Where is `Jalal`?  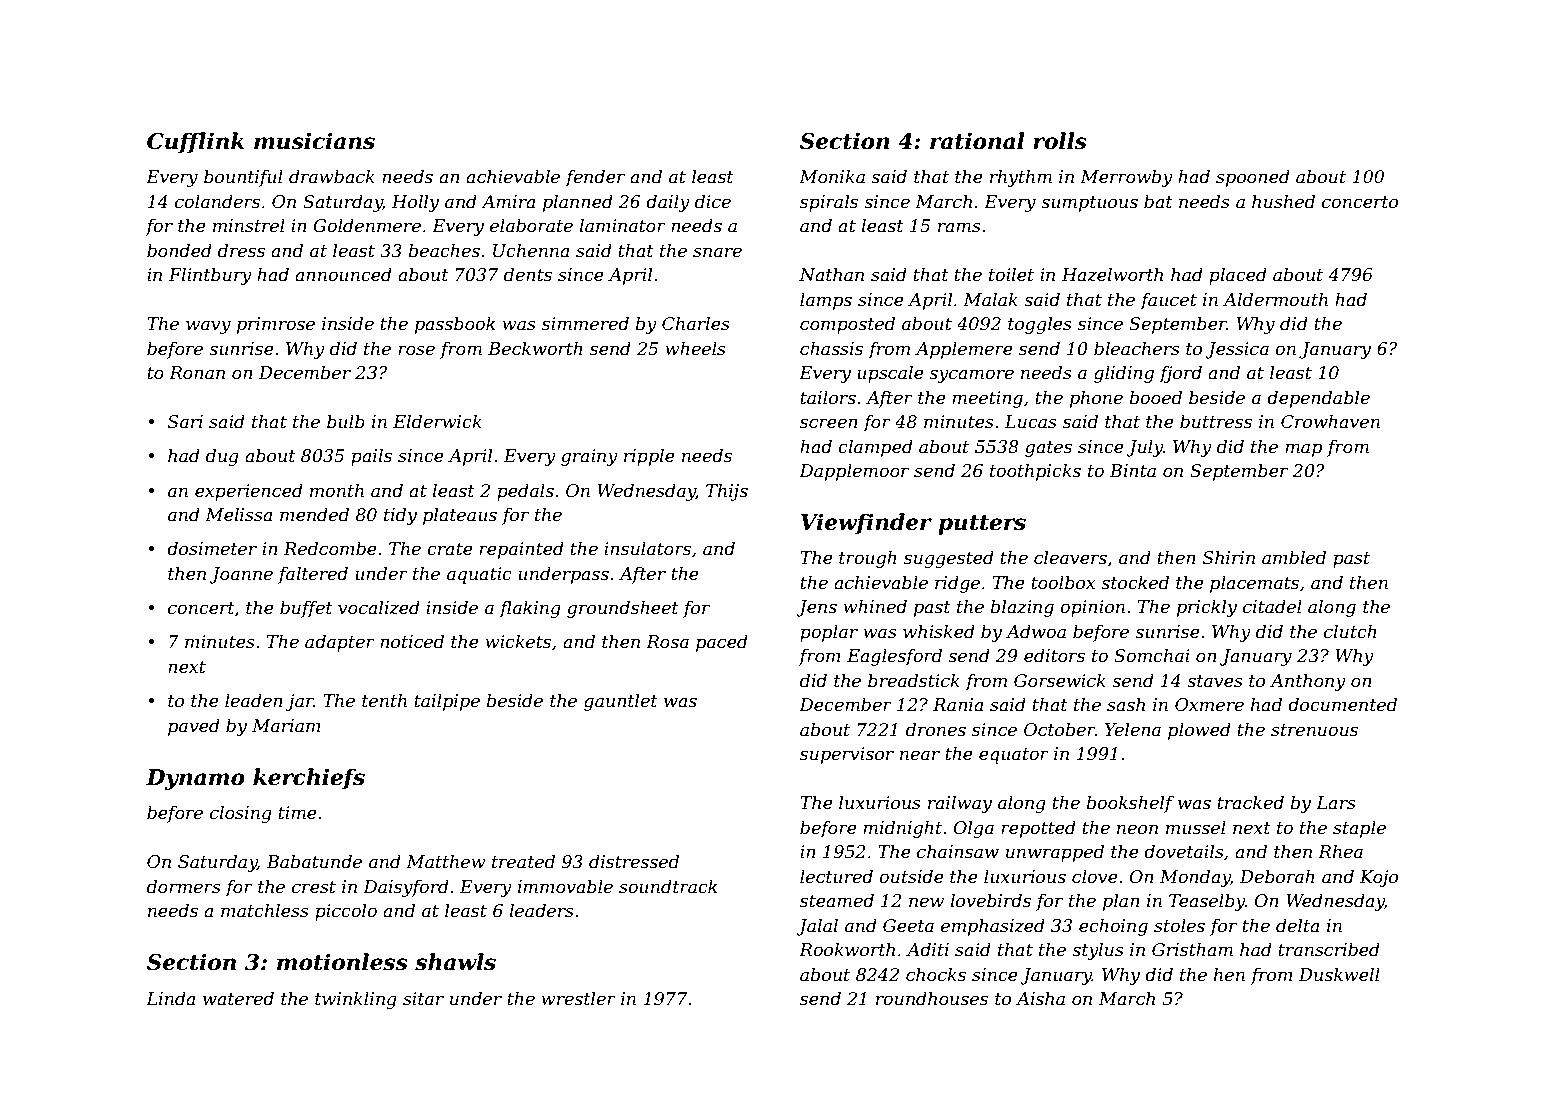 Jalal is located at coordinates (817, 927).
